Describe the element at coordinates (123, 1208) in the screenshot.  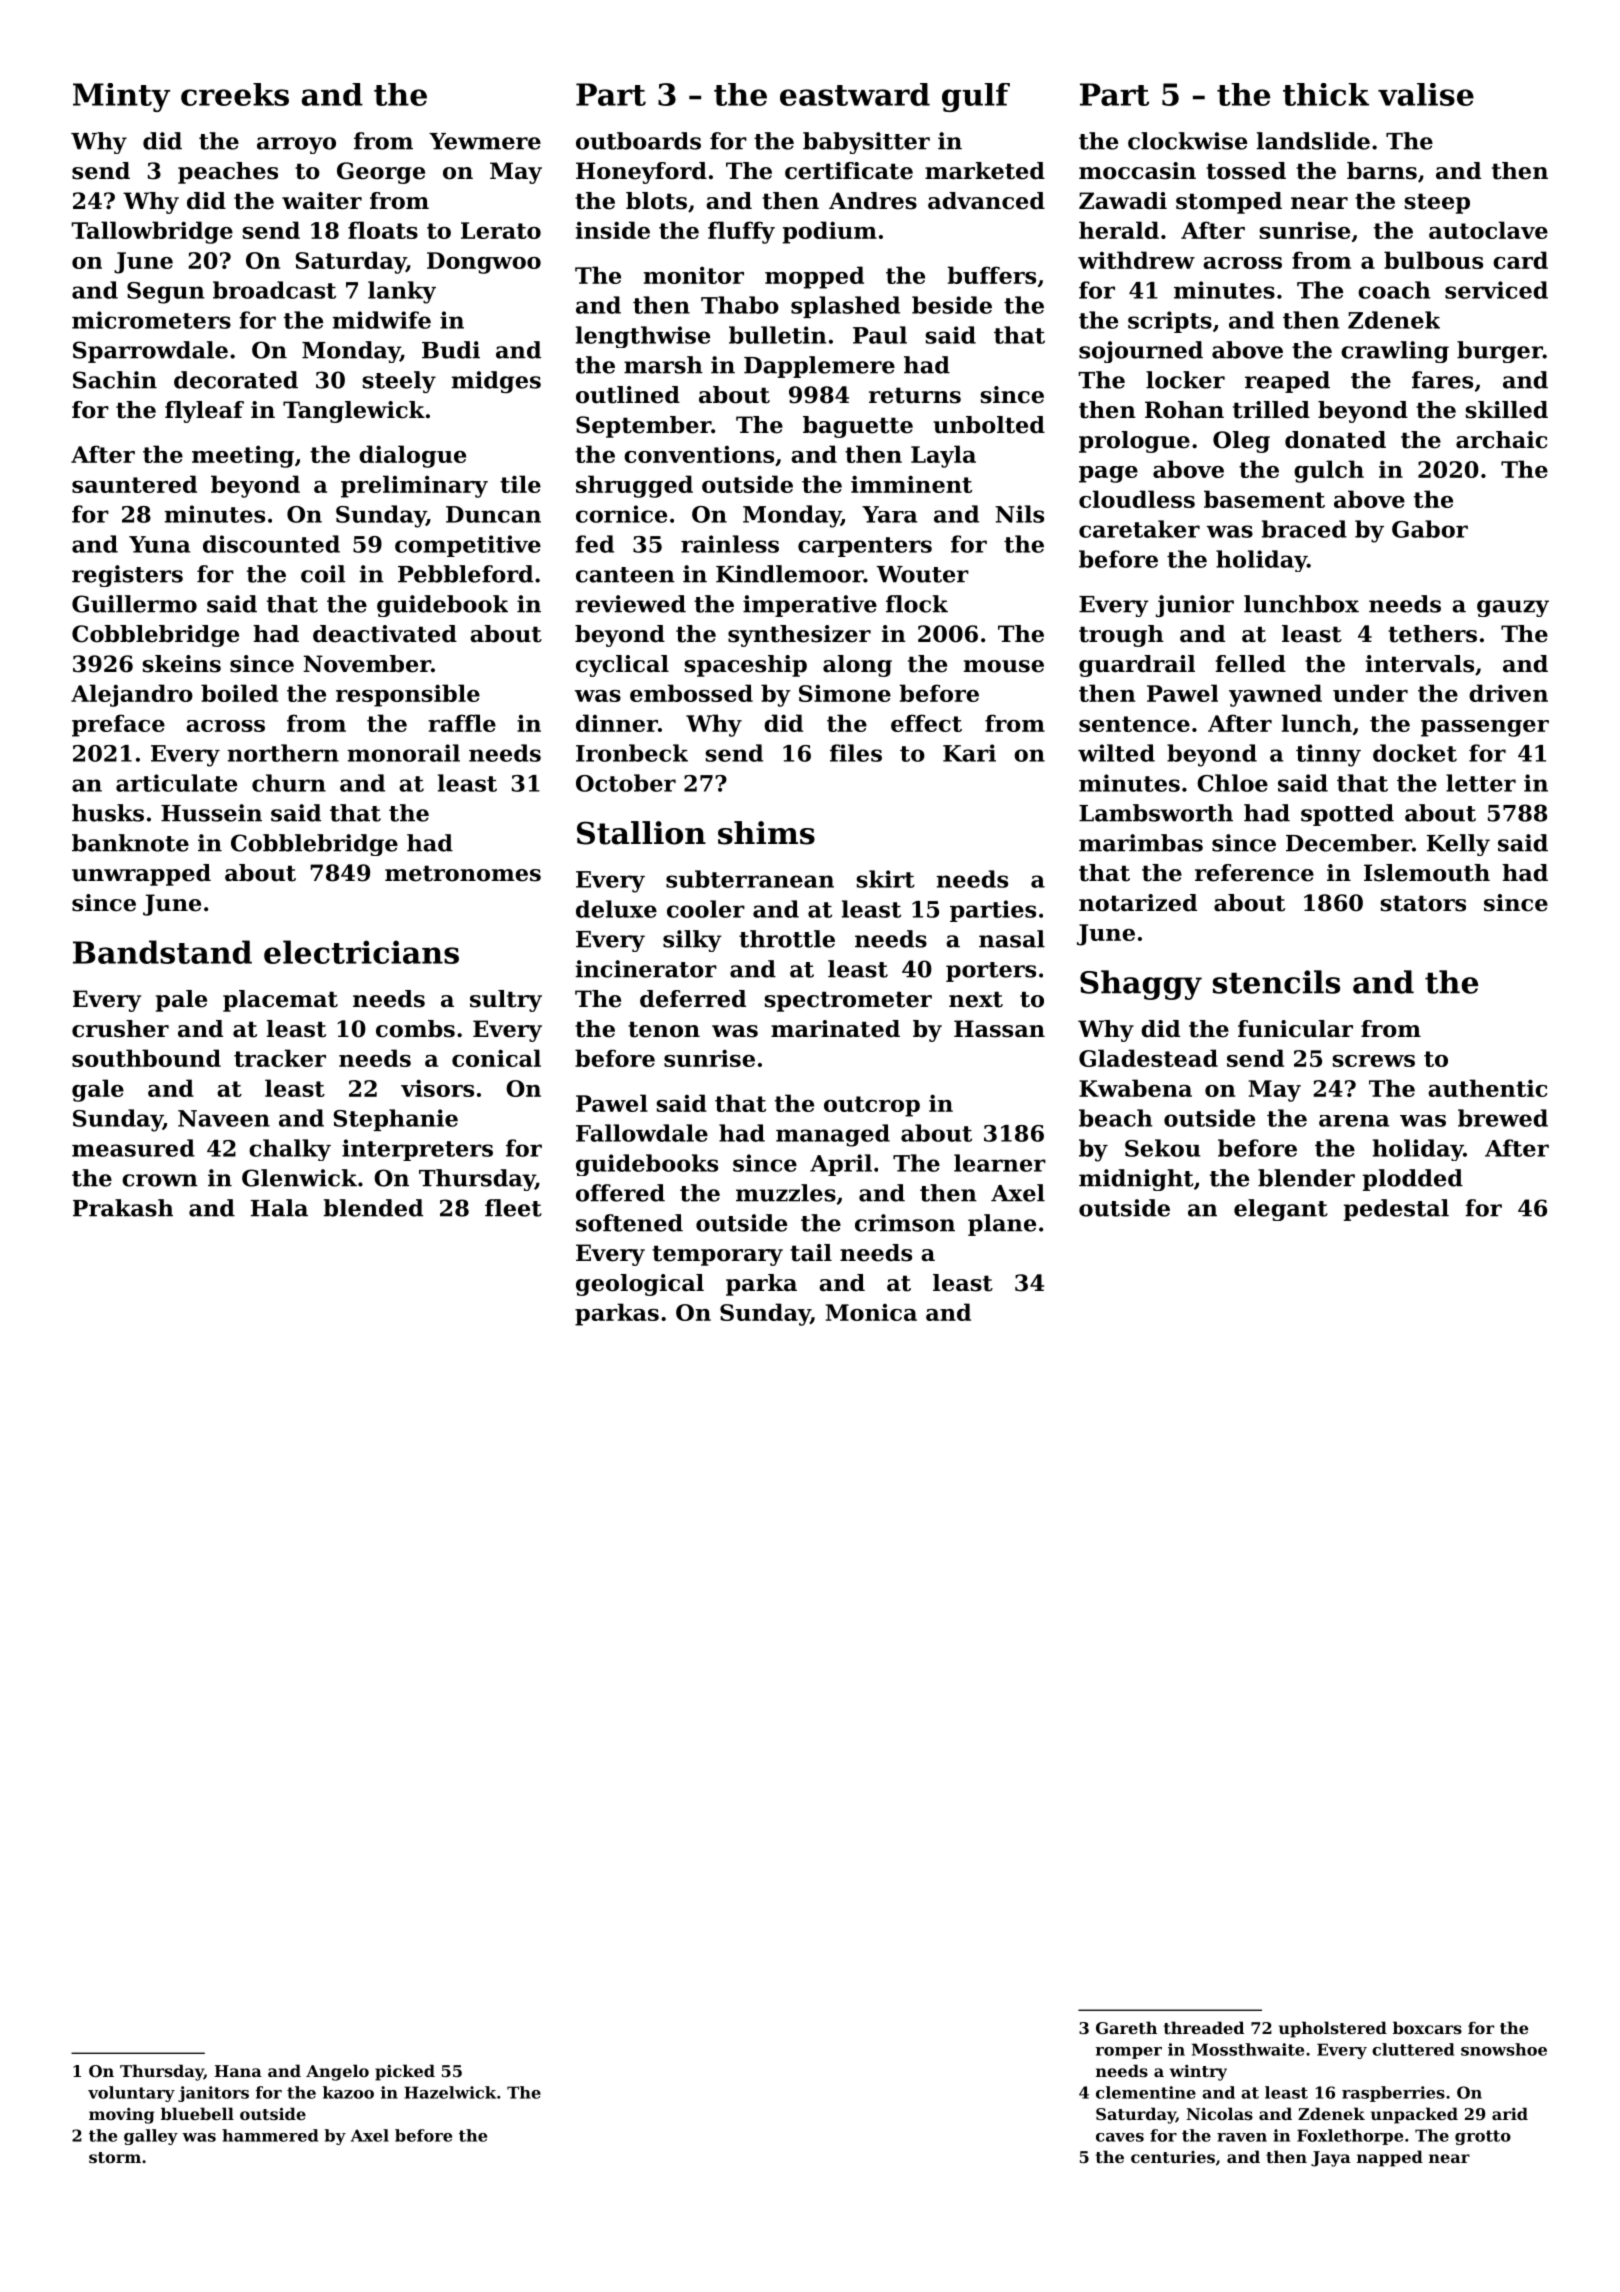
I see `Prakash` at that location.
